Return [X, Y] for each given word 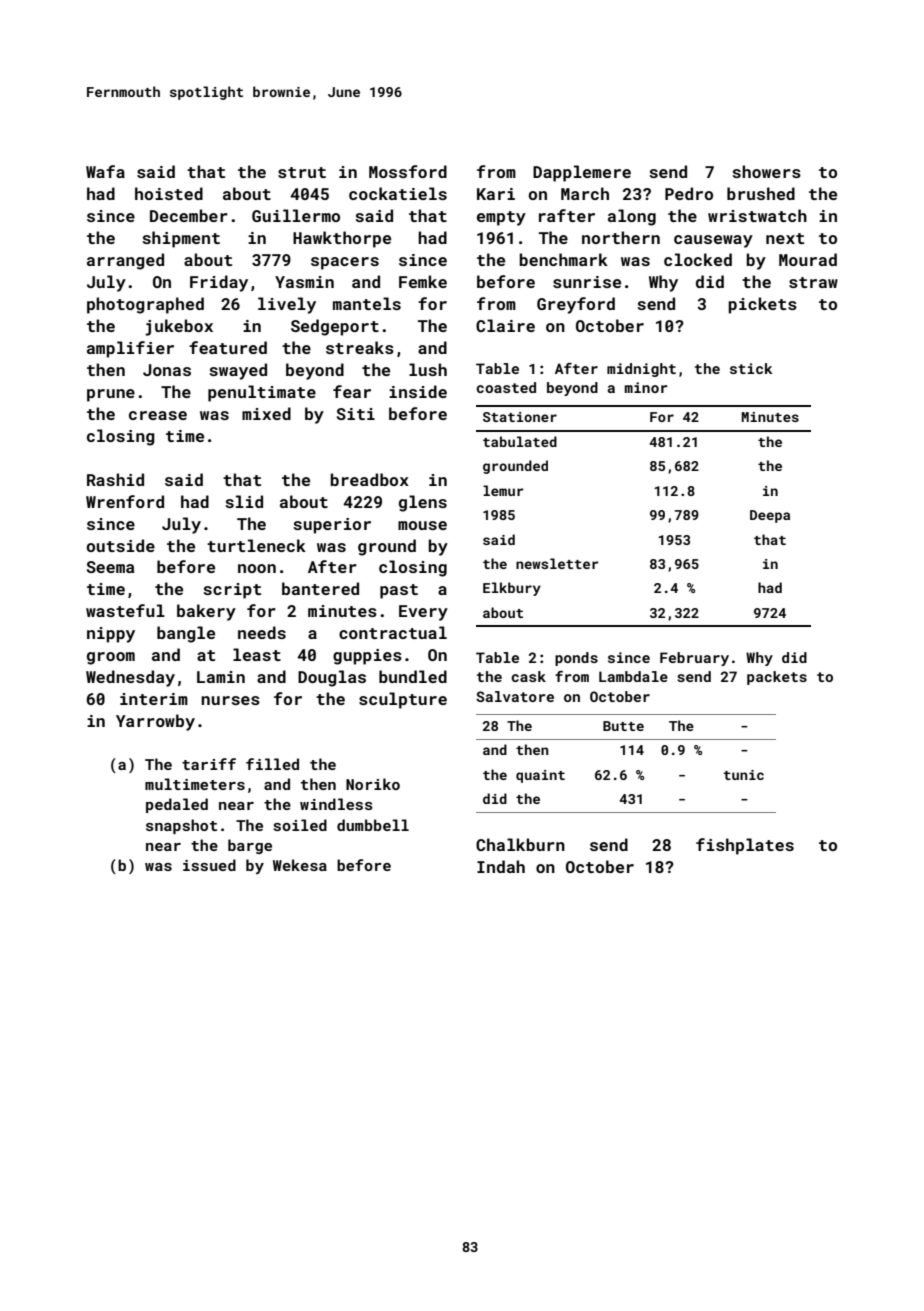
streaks [360, 347]
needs [262, 632]
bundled [413, 676]
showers [766, 171]
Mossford [408, 171]
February [694, 659]
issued [209, 865]
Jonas [167, 370]
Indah [501, 866]
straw [813, 282]
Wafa [105, 171]
